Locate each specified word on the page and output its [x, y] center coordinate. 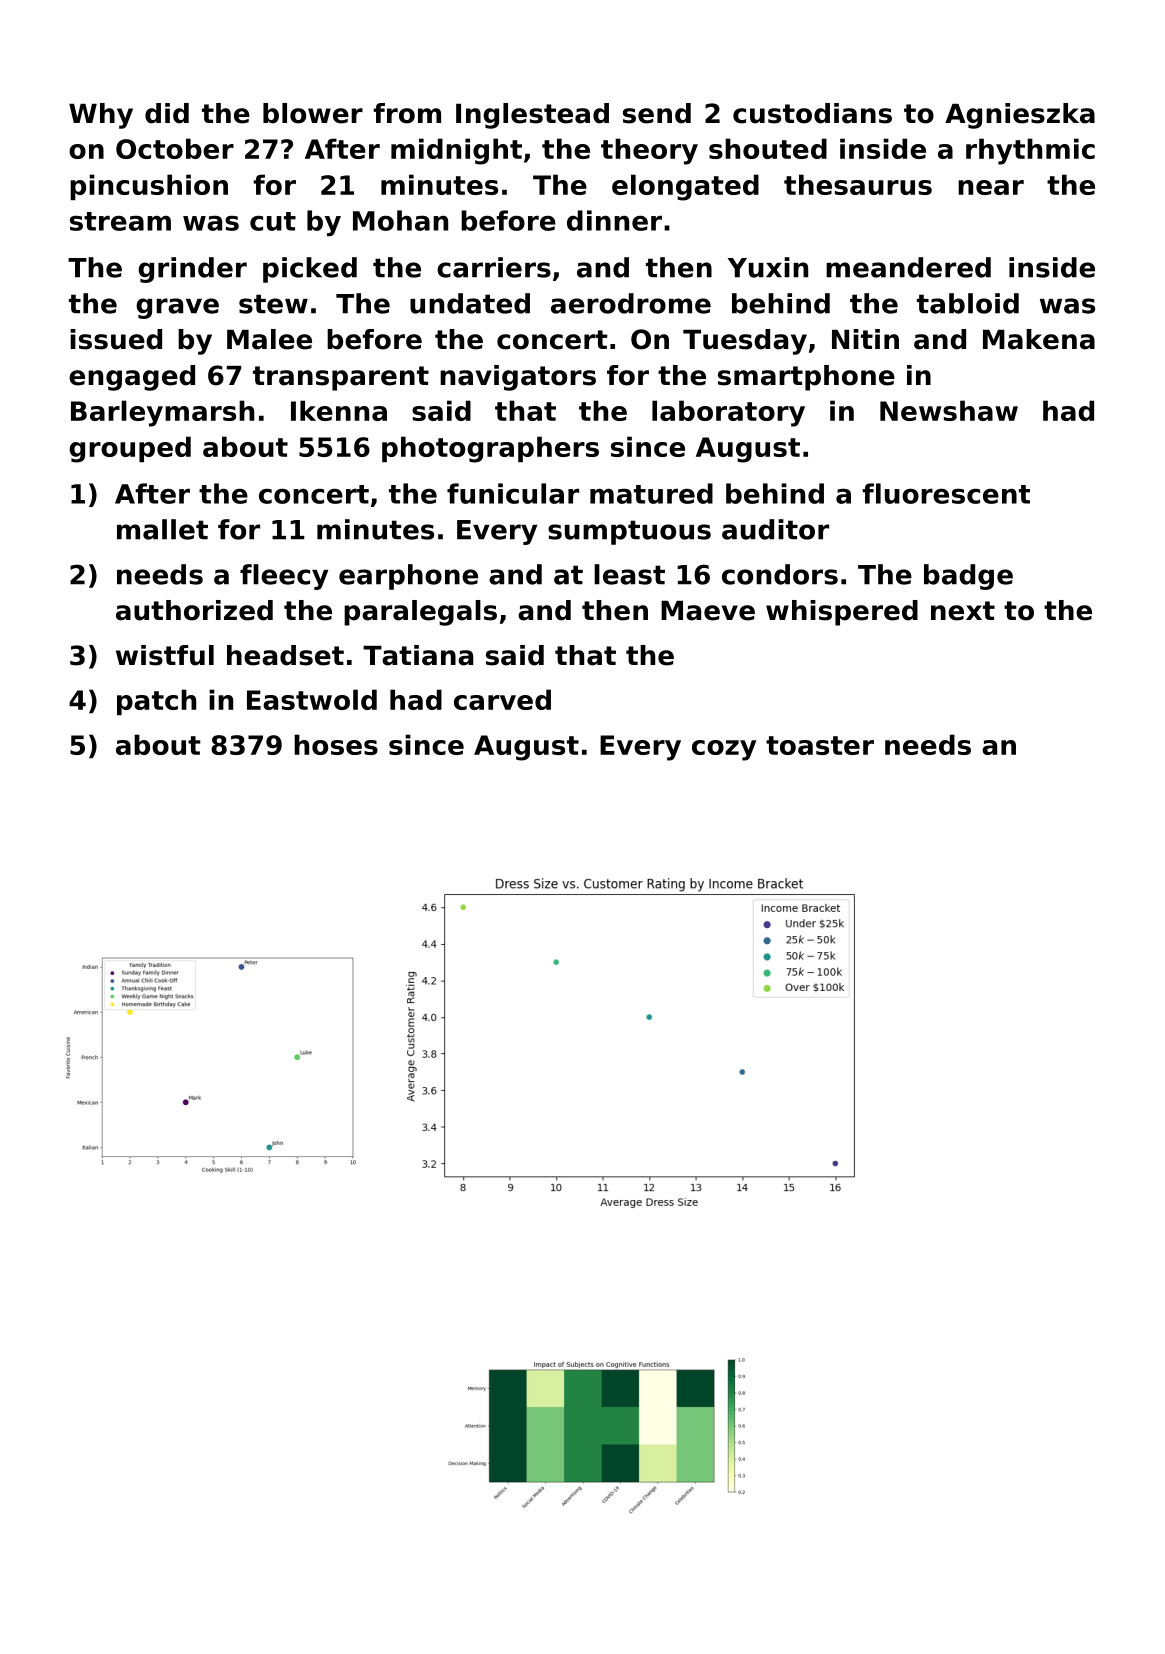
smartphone [806, 378]
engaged [132, 378]
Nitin [865, 339]
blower [313, 113]
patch [156, 702]
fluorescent [946, 493]
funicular [513, 493]
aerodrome [631, 303]
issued [116, 339]
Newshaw [949, 410]
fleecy [284, 577]
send [657, 113]
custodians [812, 113]
